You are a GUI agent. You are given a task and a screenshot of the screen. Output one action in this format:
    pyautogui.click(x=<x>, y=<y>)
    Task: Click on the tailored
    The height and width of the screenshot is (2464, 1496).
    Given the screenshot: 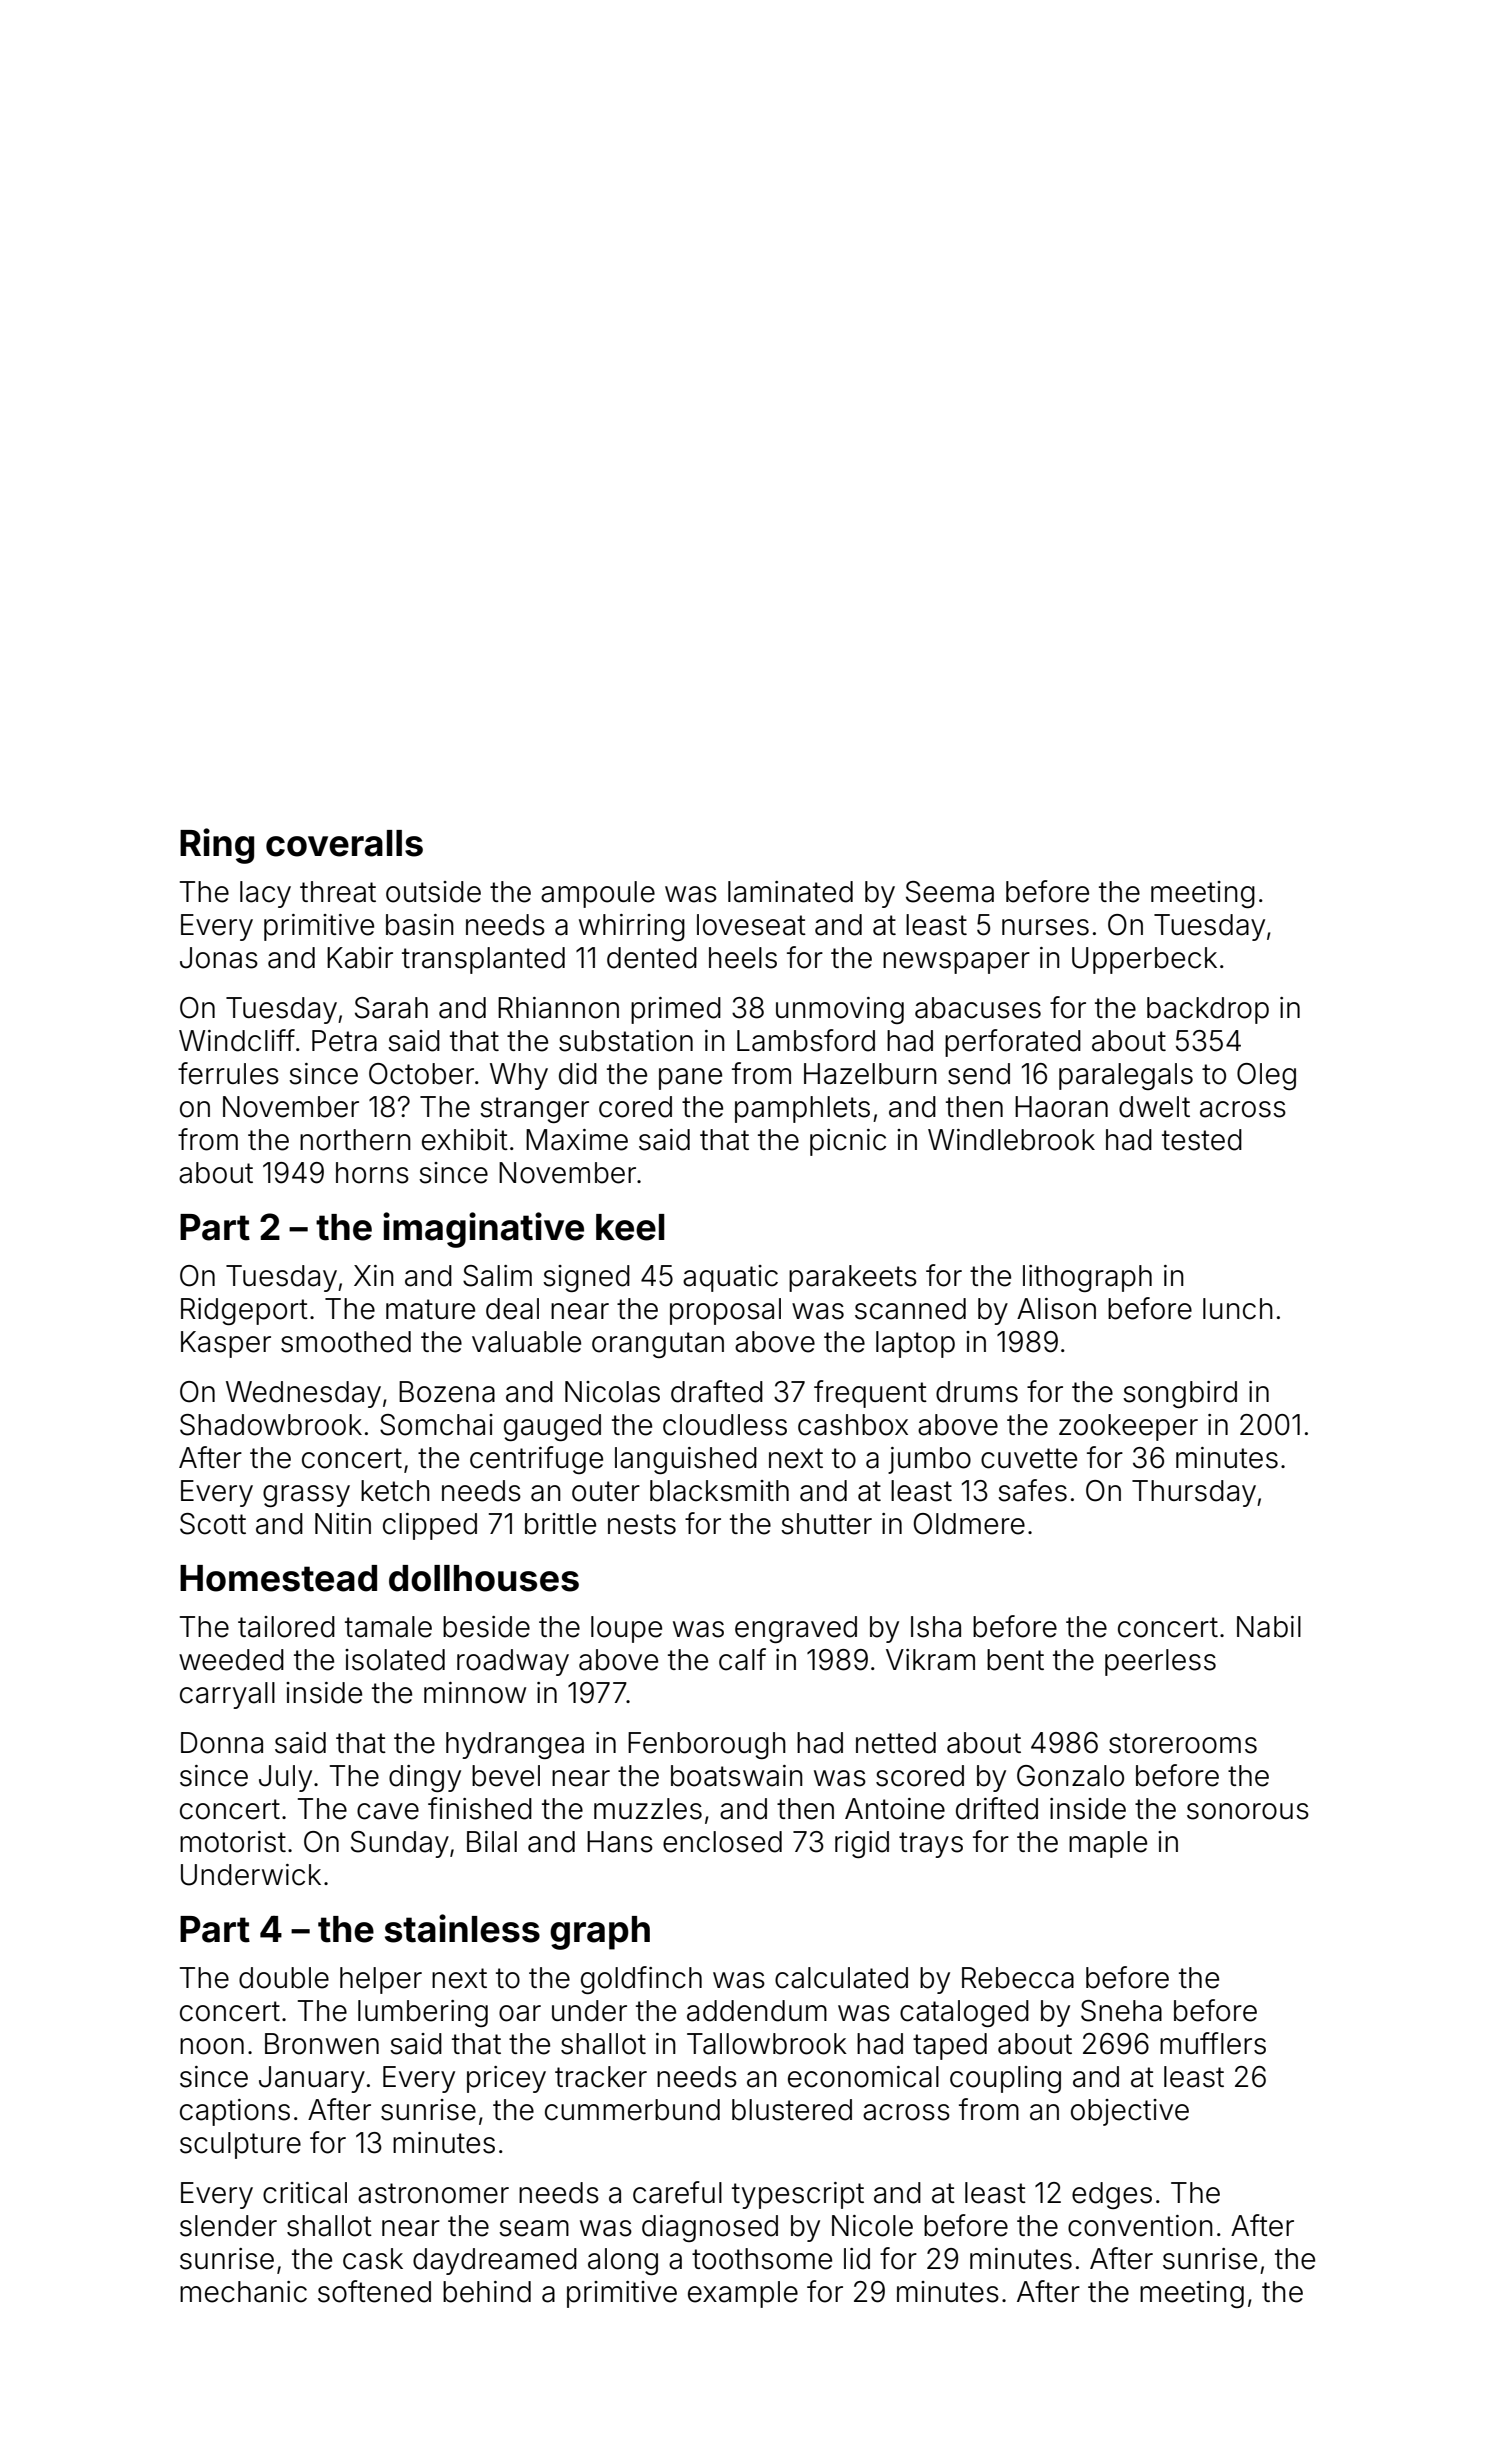 What is the action you would take?
    pyautogui.click(x=286, y=1627)
